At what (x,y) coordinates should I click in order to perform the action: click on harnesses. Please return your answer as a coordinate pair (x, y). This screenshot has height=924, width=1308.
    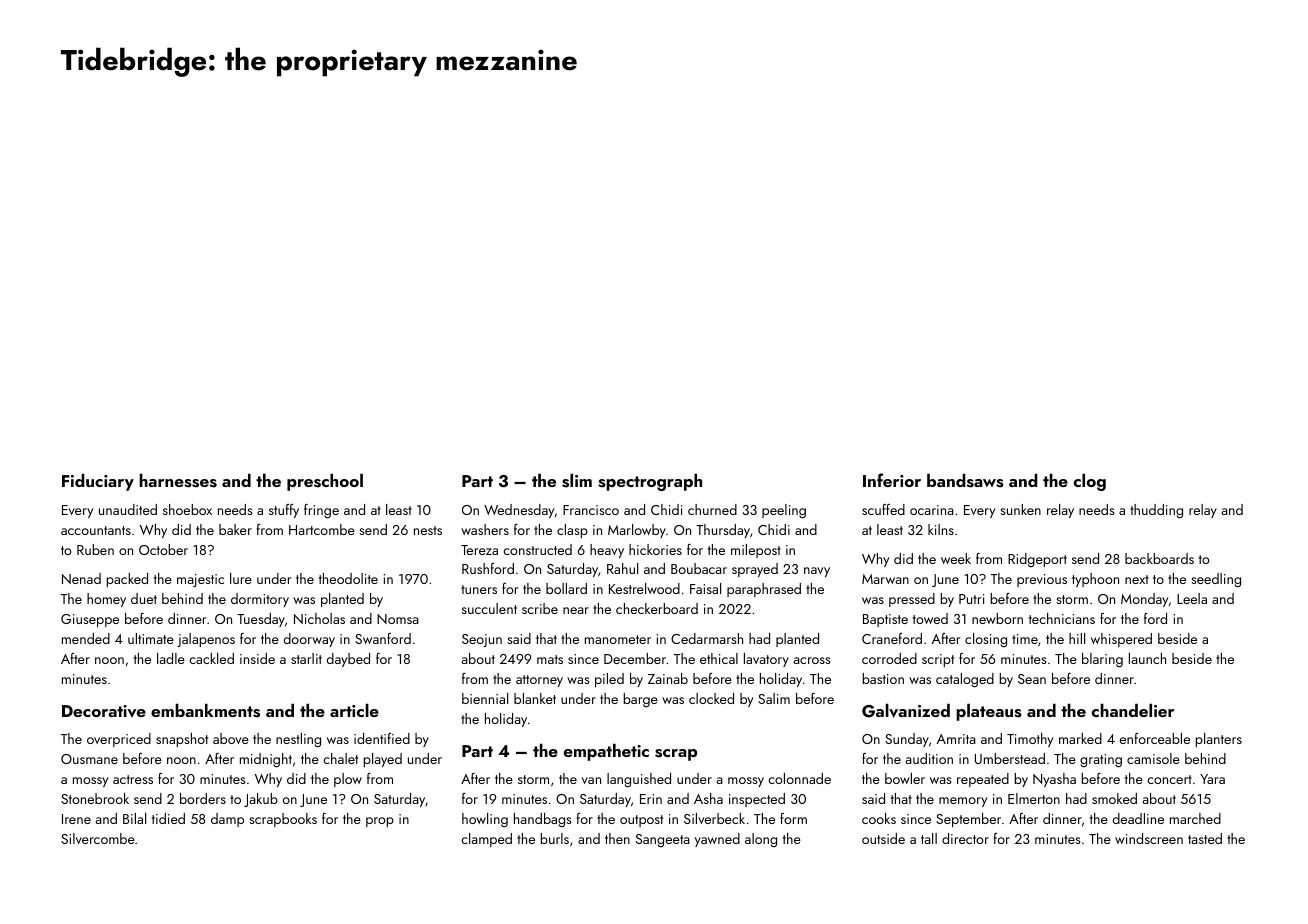
    Looking at the image, I should click on (178, 480).
